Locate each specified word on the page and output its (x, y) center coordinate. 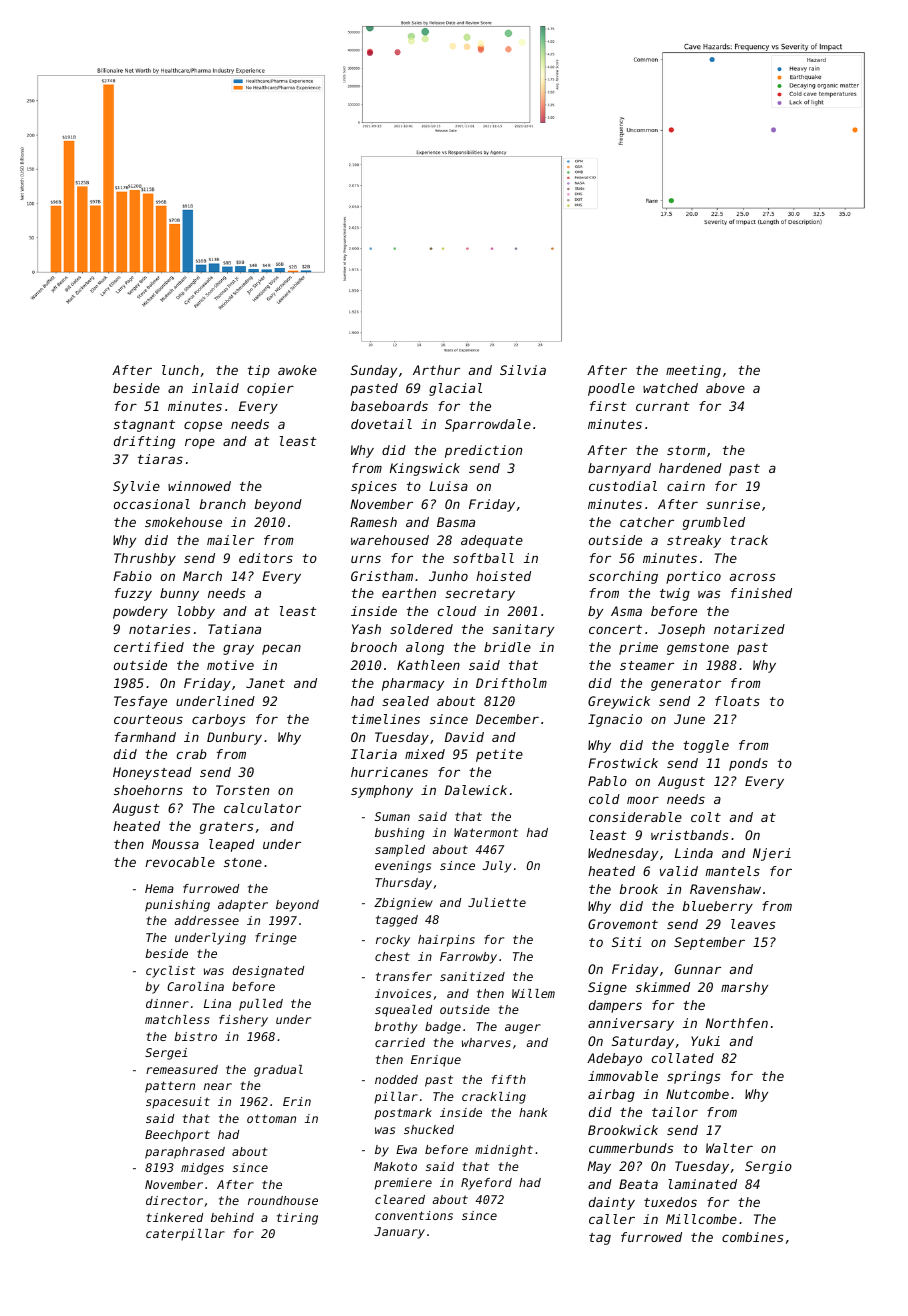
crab (192, 754)
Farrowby (468, 958)
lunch (180, 370)
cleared (400, 1199)
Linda (694, 853)
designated (268, 972)
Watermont (486, 832)
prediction (483, 451)
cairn (686, 486)
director (174, 1200)
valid (679, 871)
